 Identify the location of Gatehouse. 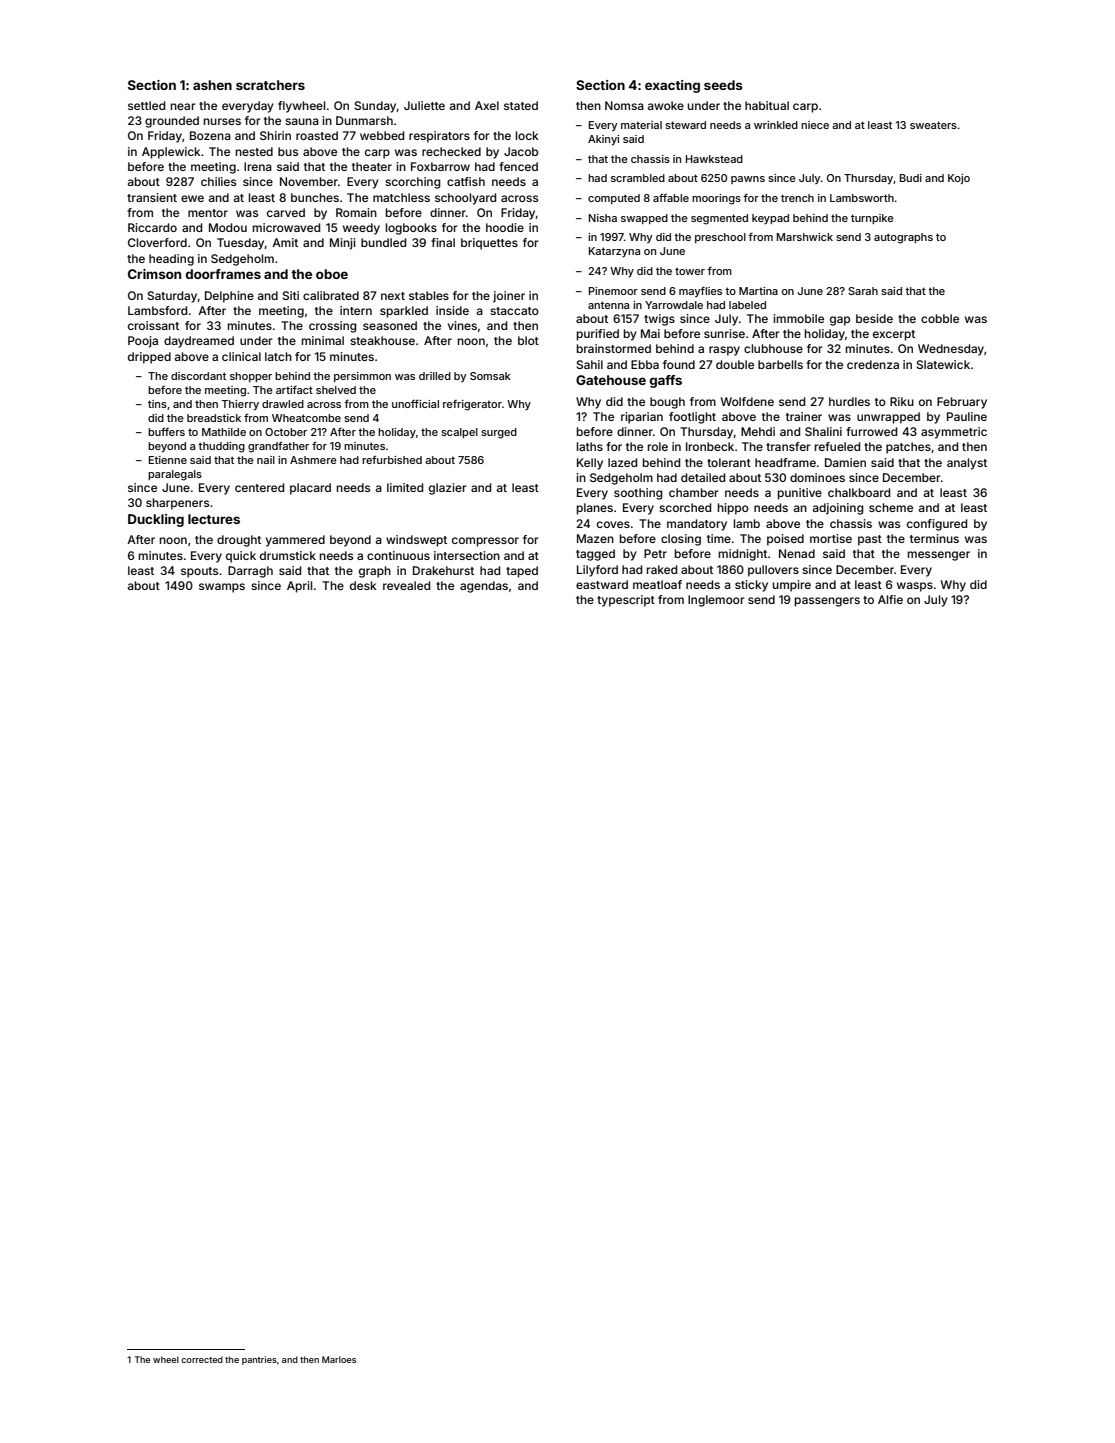
(611, 380).
